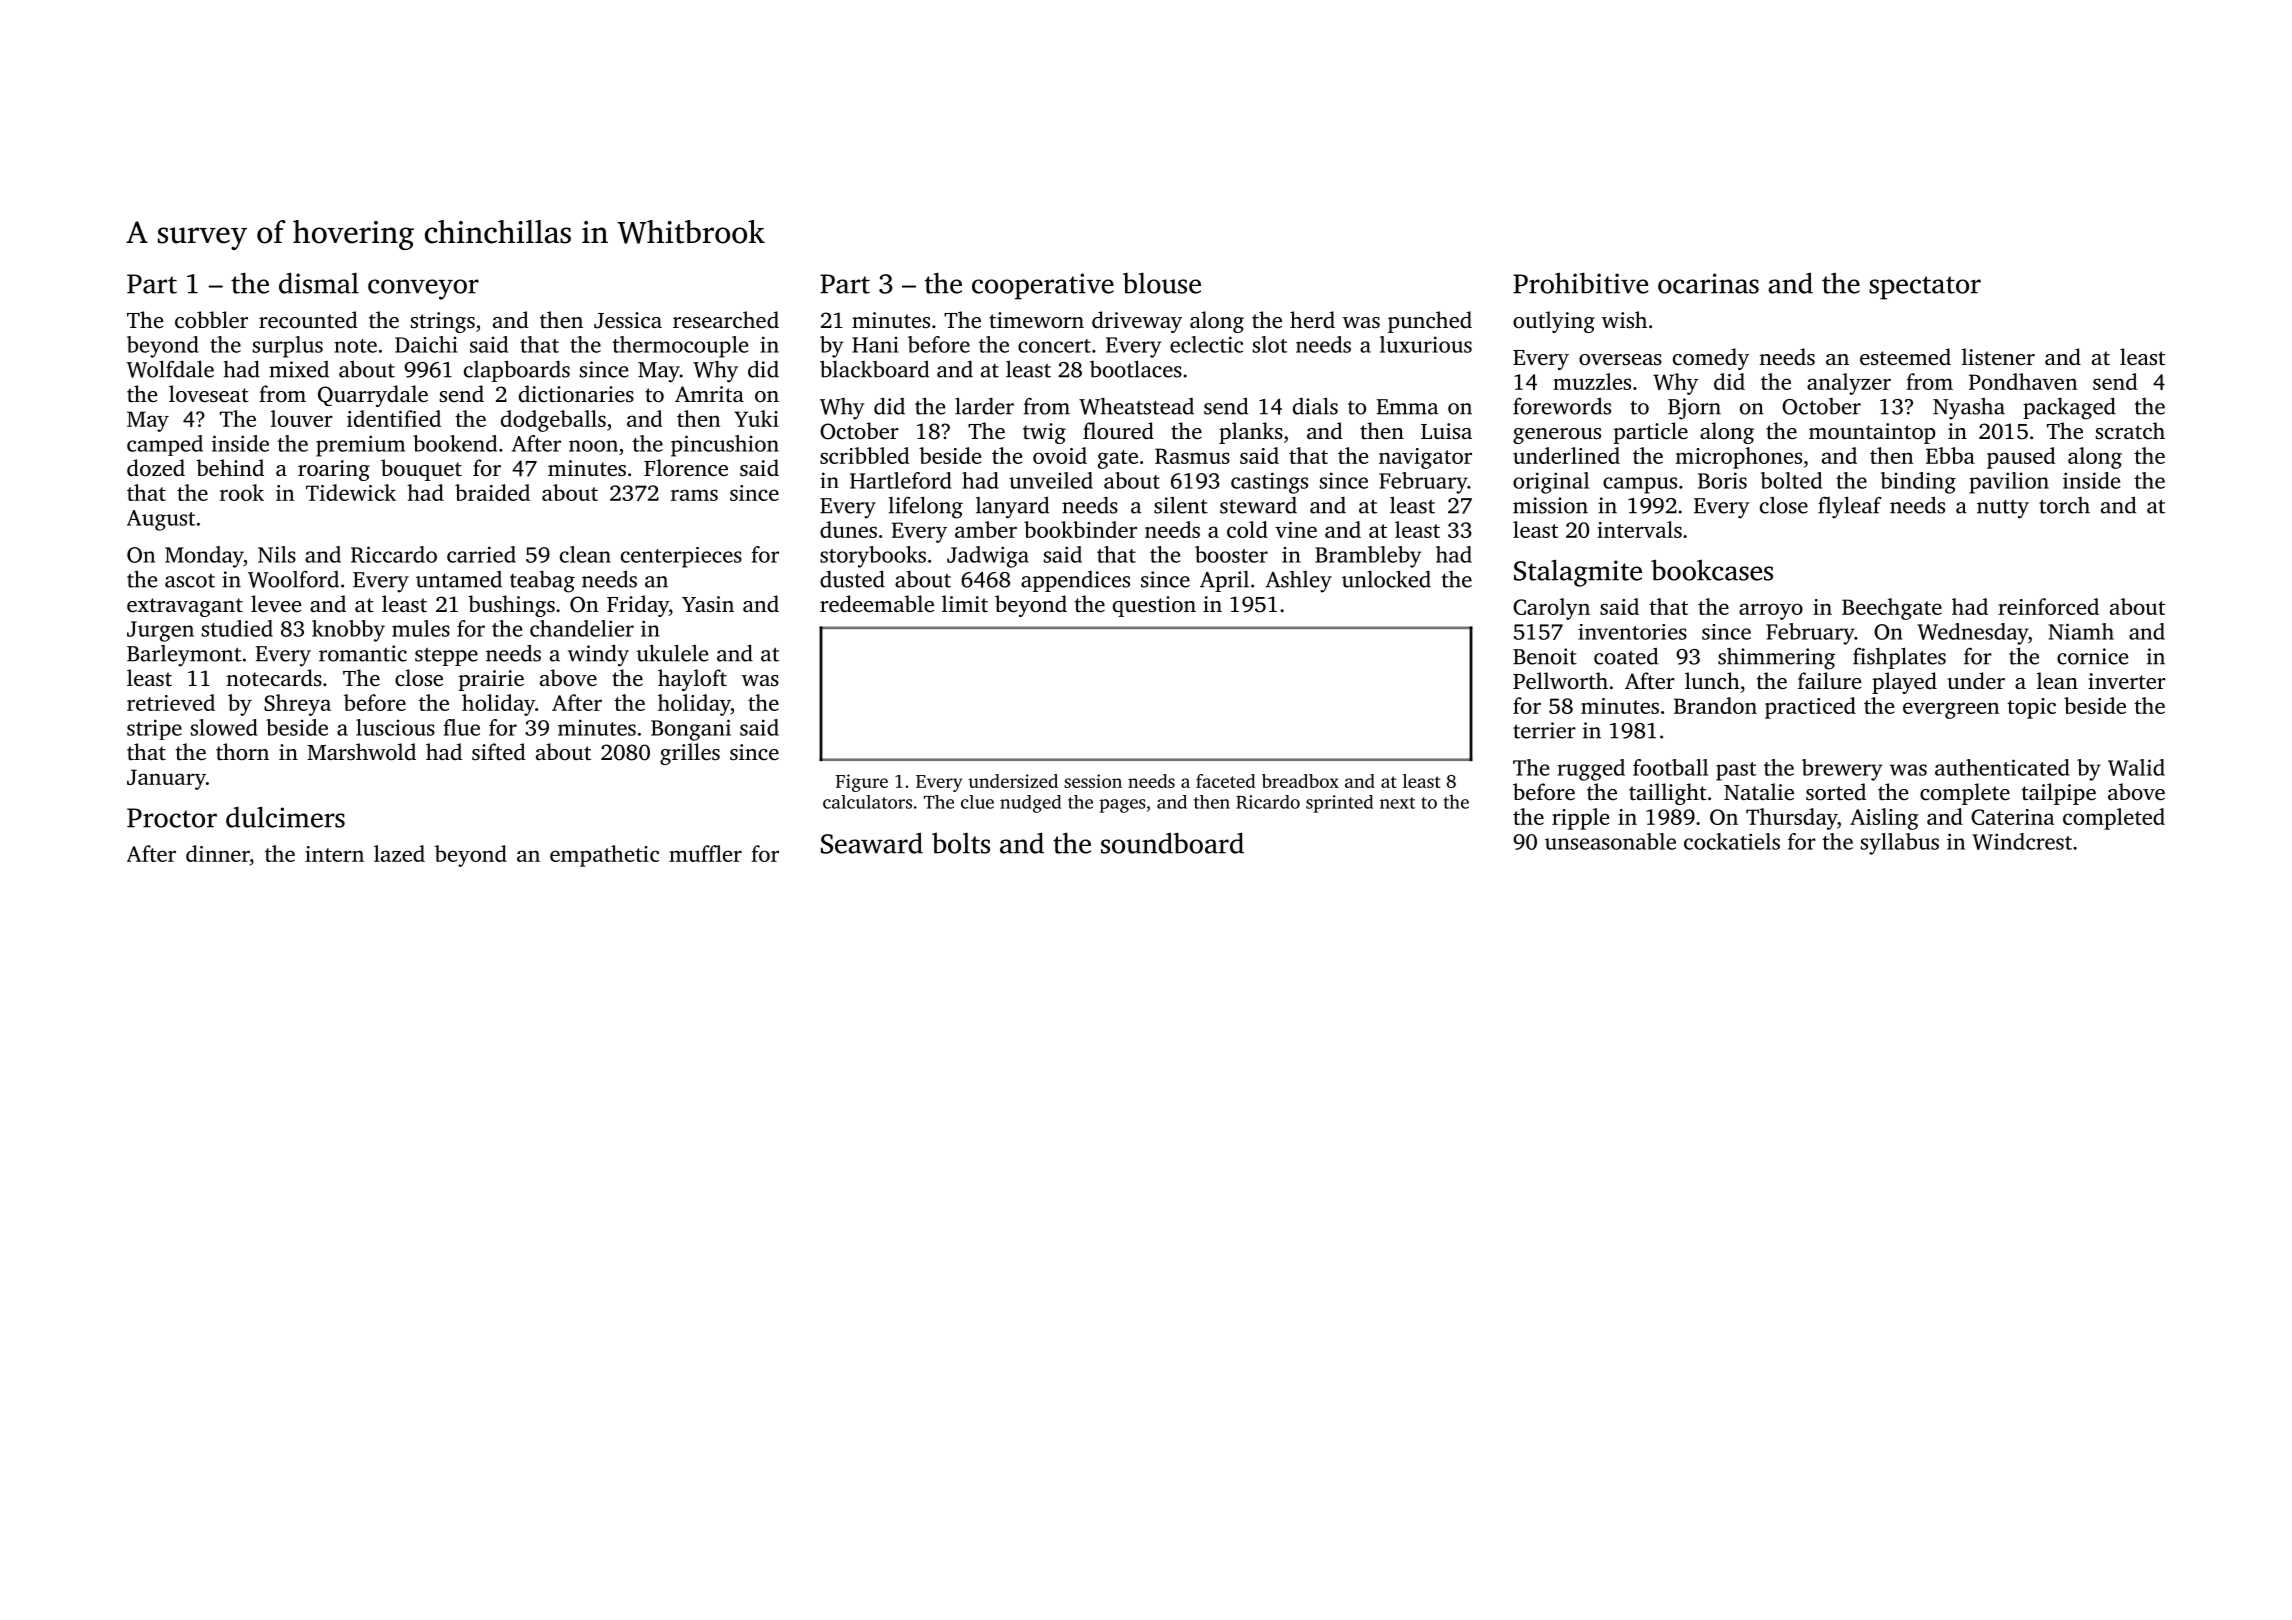  Describe the element at coordinates (1925, 288) in the screenshot. I see `spectator` at that location.
